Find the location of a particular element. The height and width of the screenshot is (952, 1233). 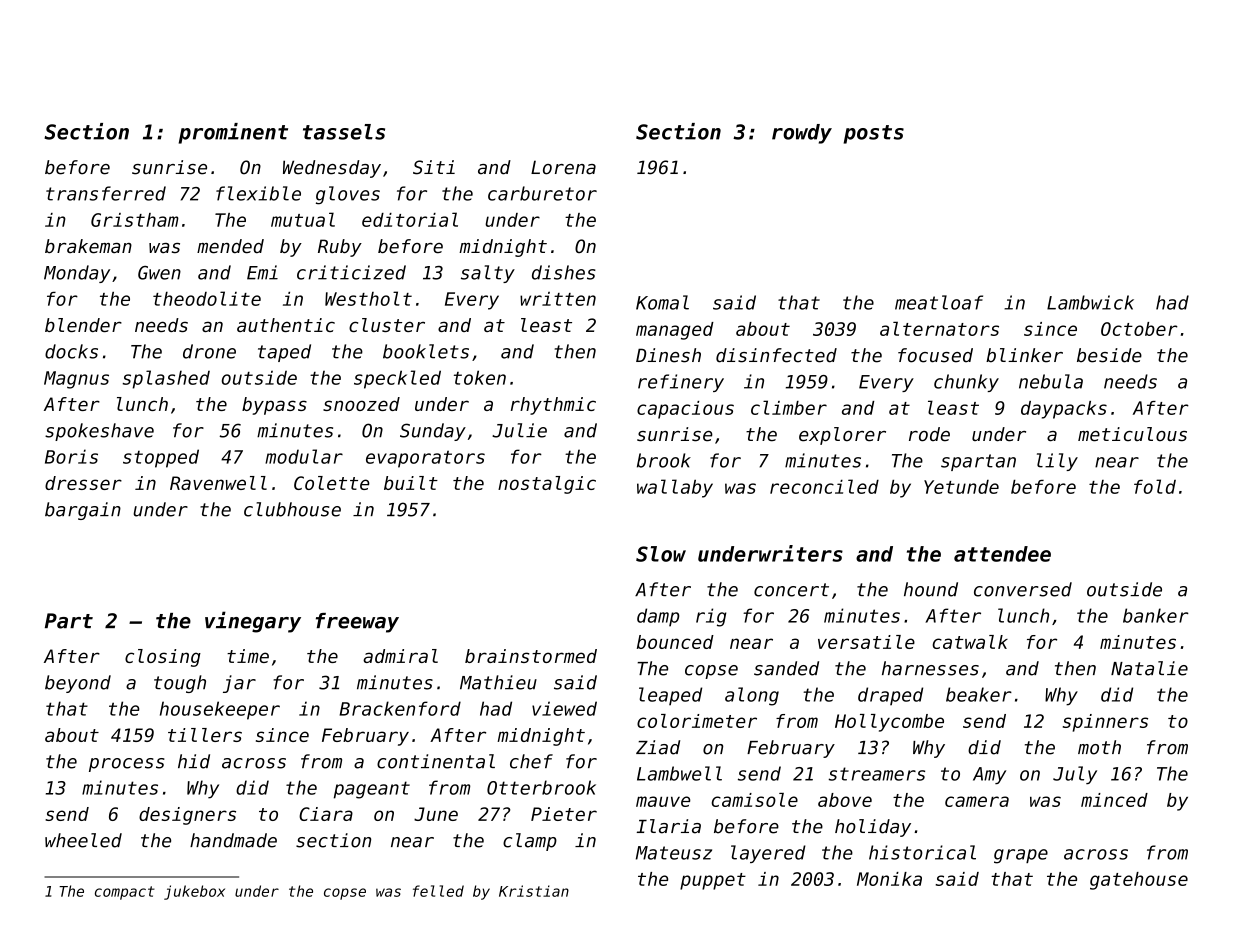

transferred is located at coordinates (106, 193).
